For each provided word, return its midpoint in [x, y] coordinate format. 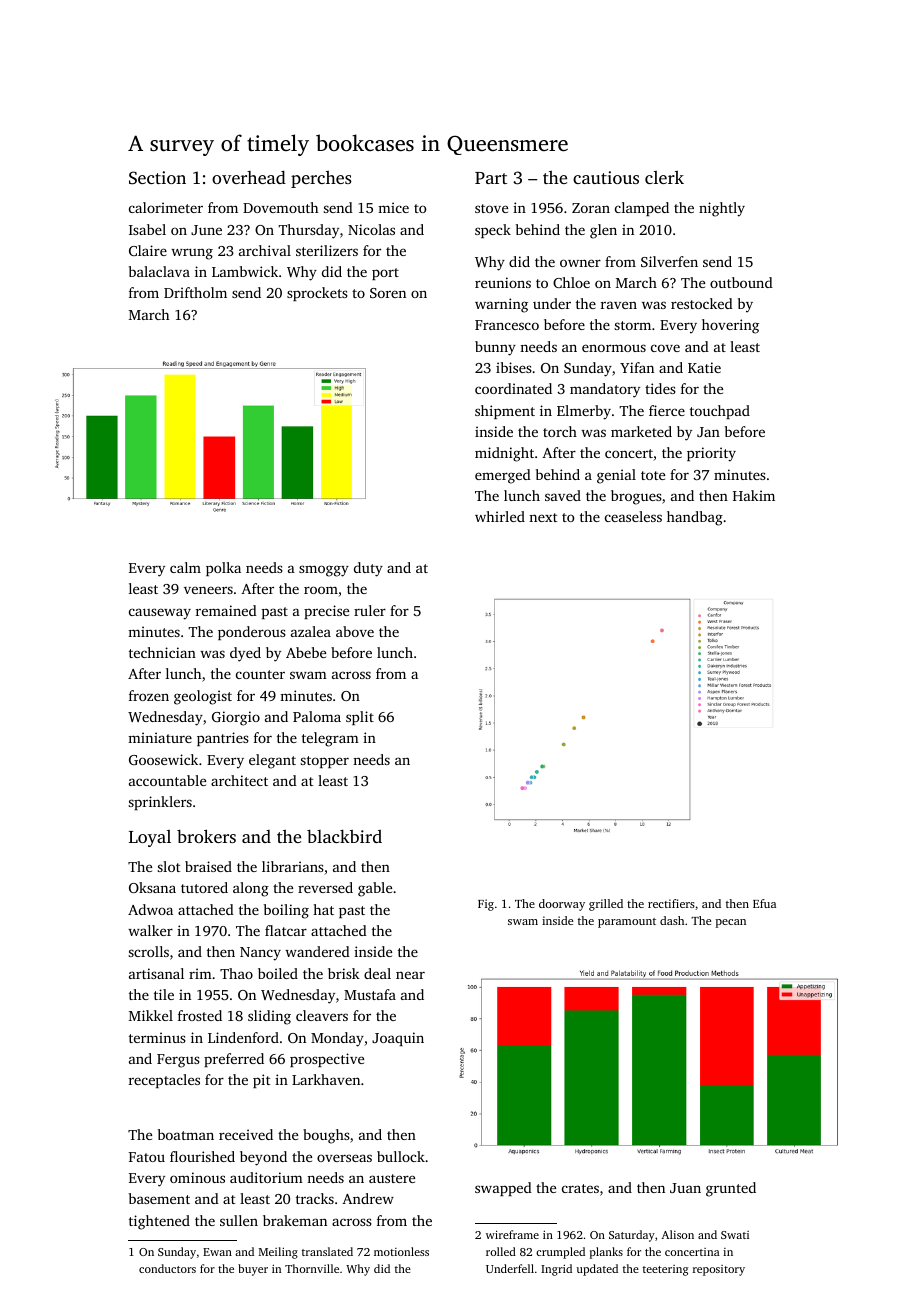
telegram [330, 739]
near [410, 975]
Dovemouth [280, 207]
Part [491, 178]
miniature [160, 737]
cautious [606, 177]
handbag [695, 518]
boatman [186, 1134]
